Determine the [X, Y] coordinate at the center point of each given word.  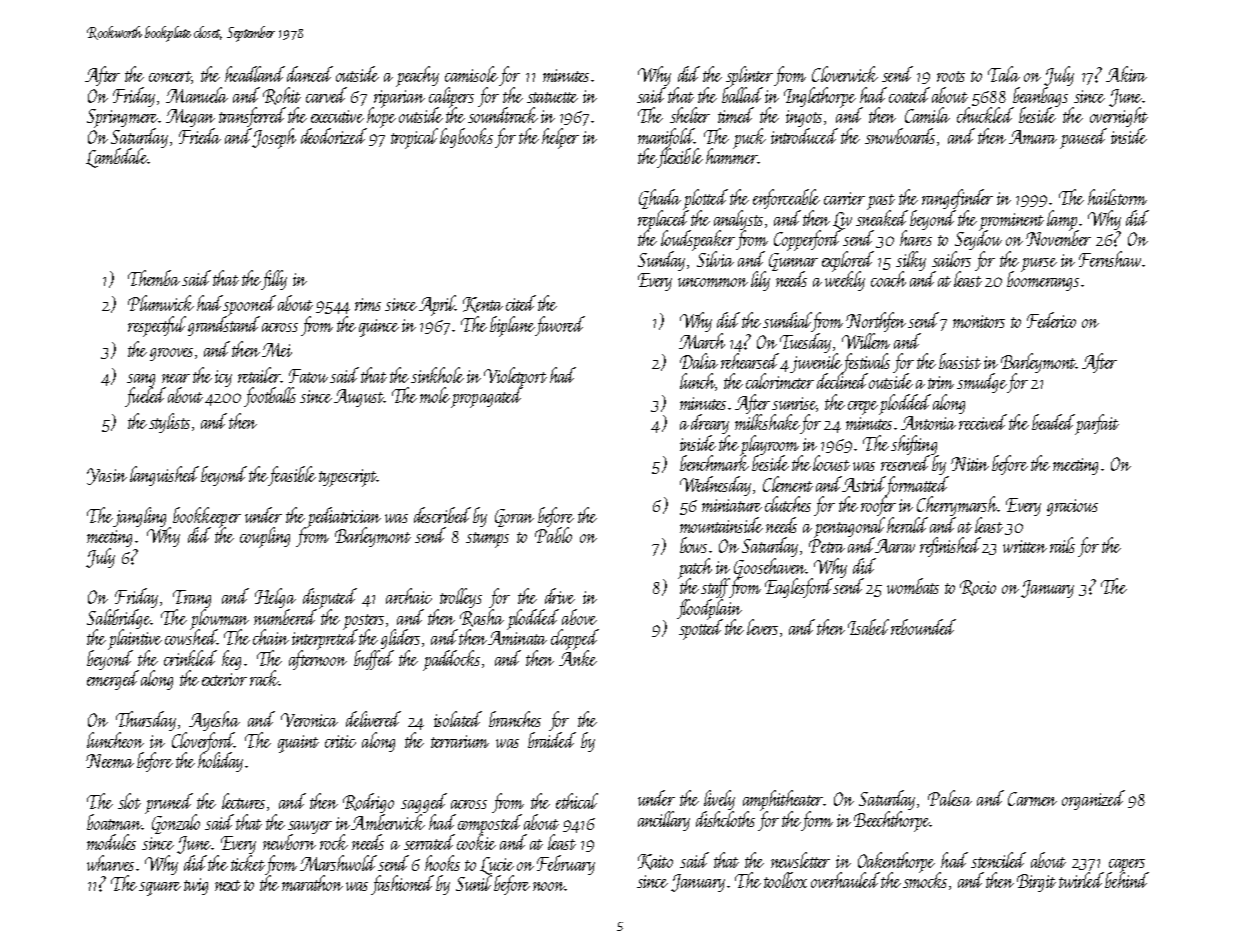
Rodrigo [368, 803]
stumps [487, 540]
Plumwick [161, 303]
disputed [330, 598]
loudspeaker [698, 240]
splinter [749, 76]
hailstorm [1117, 197]
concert [170, 76]
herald [907, 525]
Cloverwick [845, 74]
